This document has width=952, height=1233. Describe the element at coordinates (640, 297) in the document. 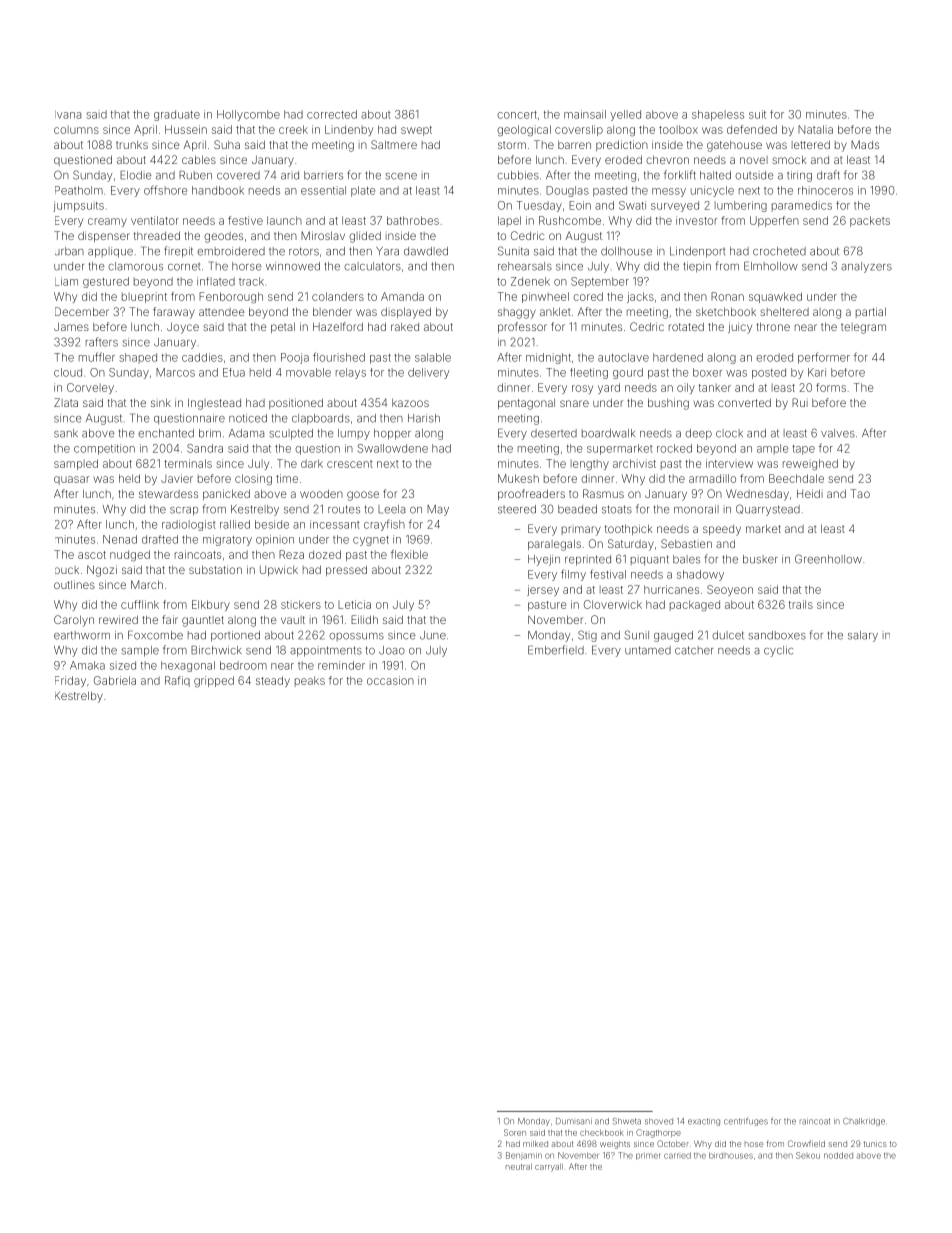

I see `jacks` at that location.
